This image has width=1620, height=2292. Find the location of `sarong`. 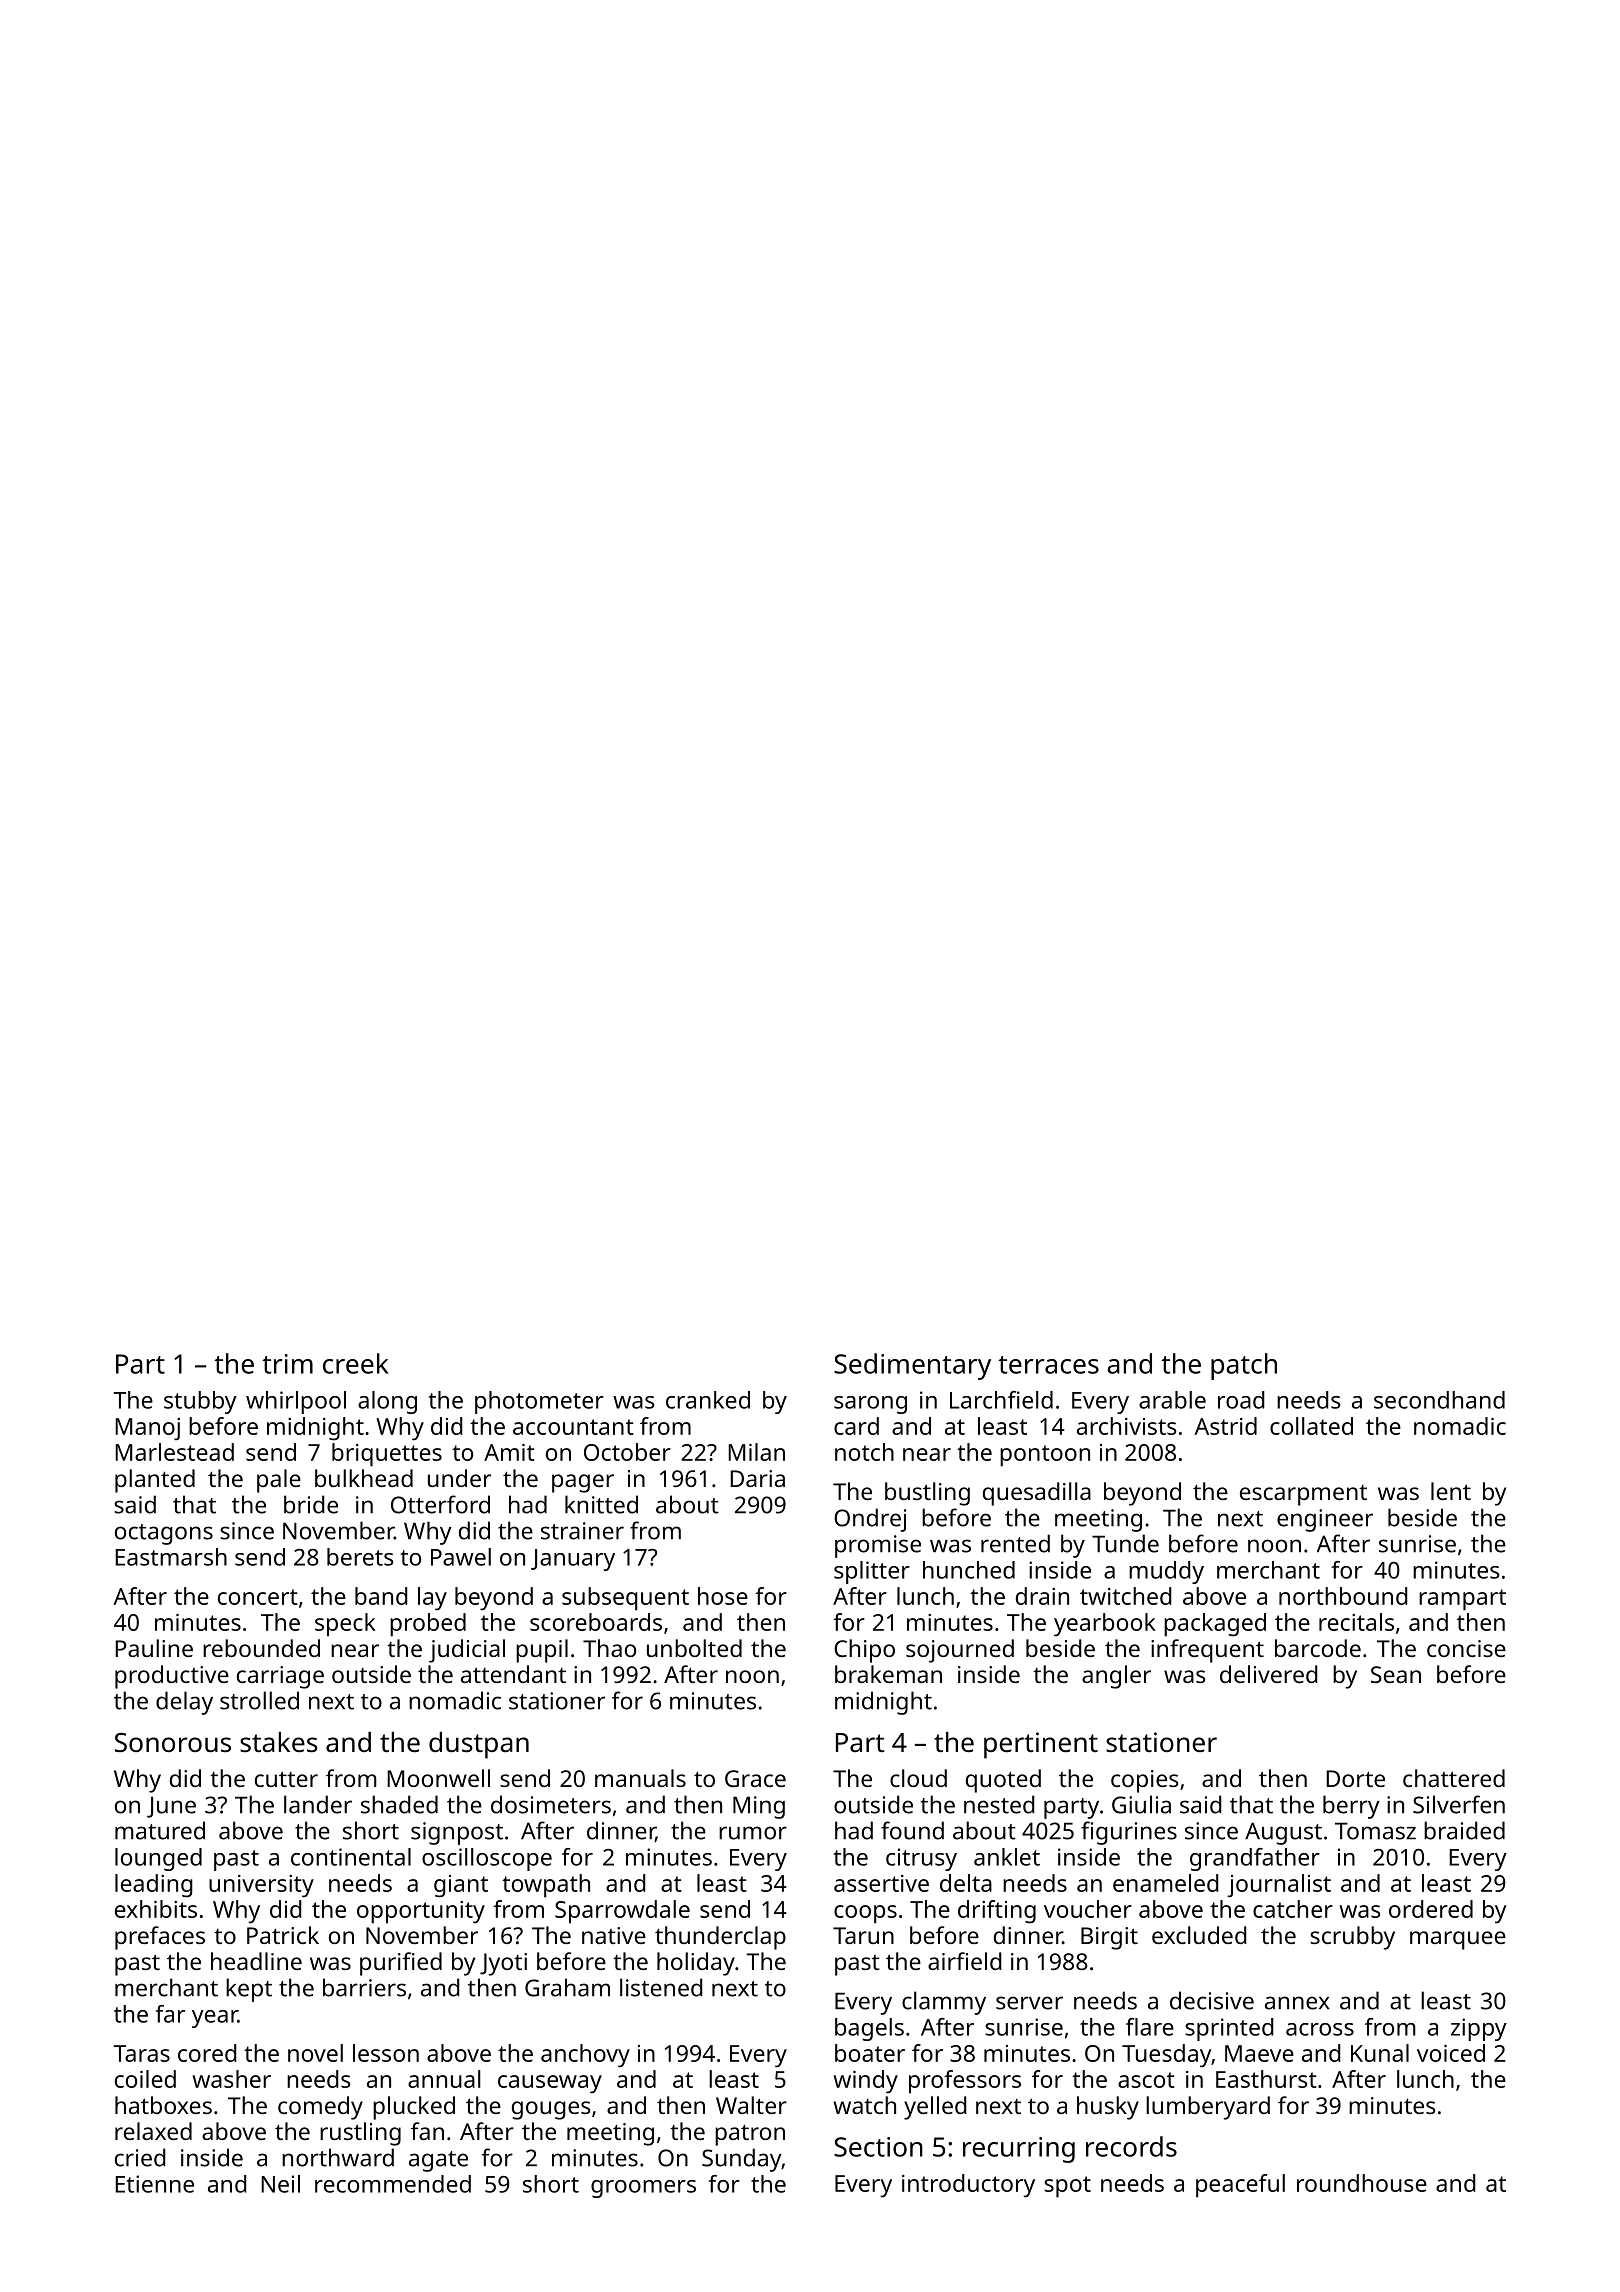

sarong is located at coordinates (870, 1405).
